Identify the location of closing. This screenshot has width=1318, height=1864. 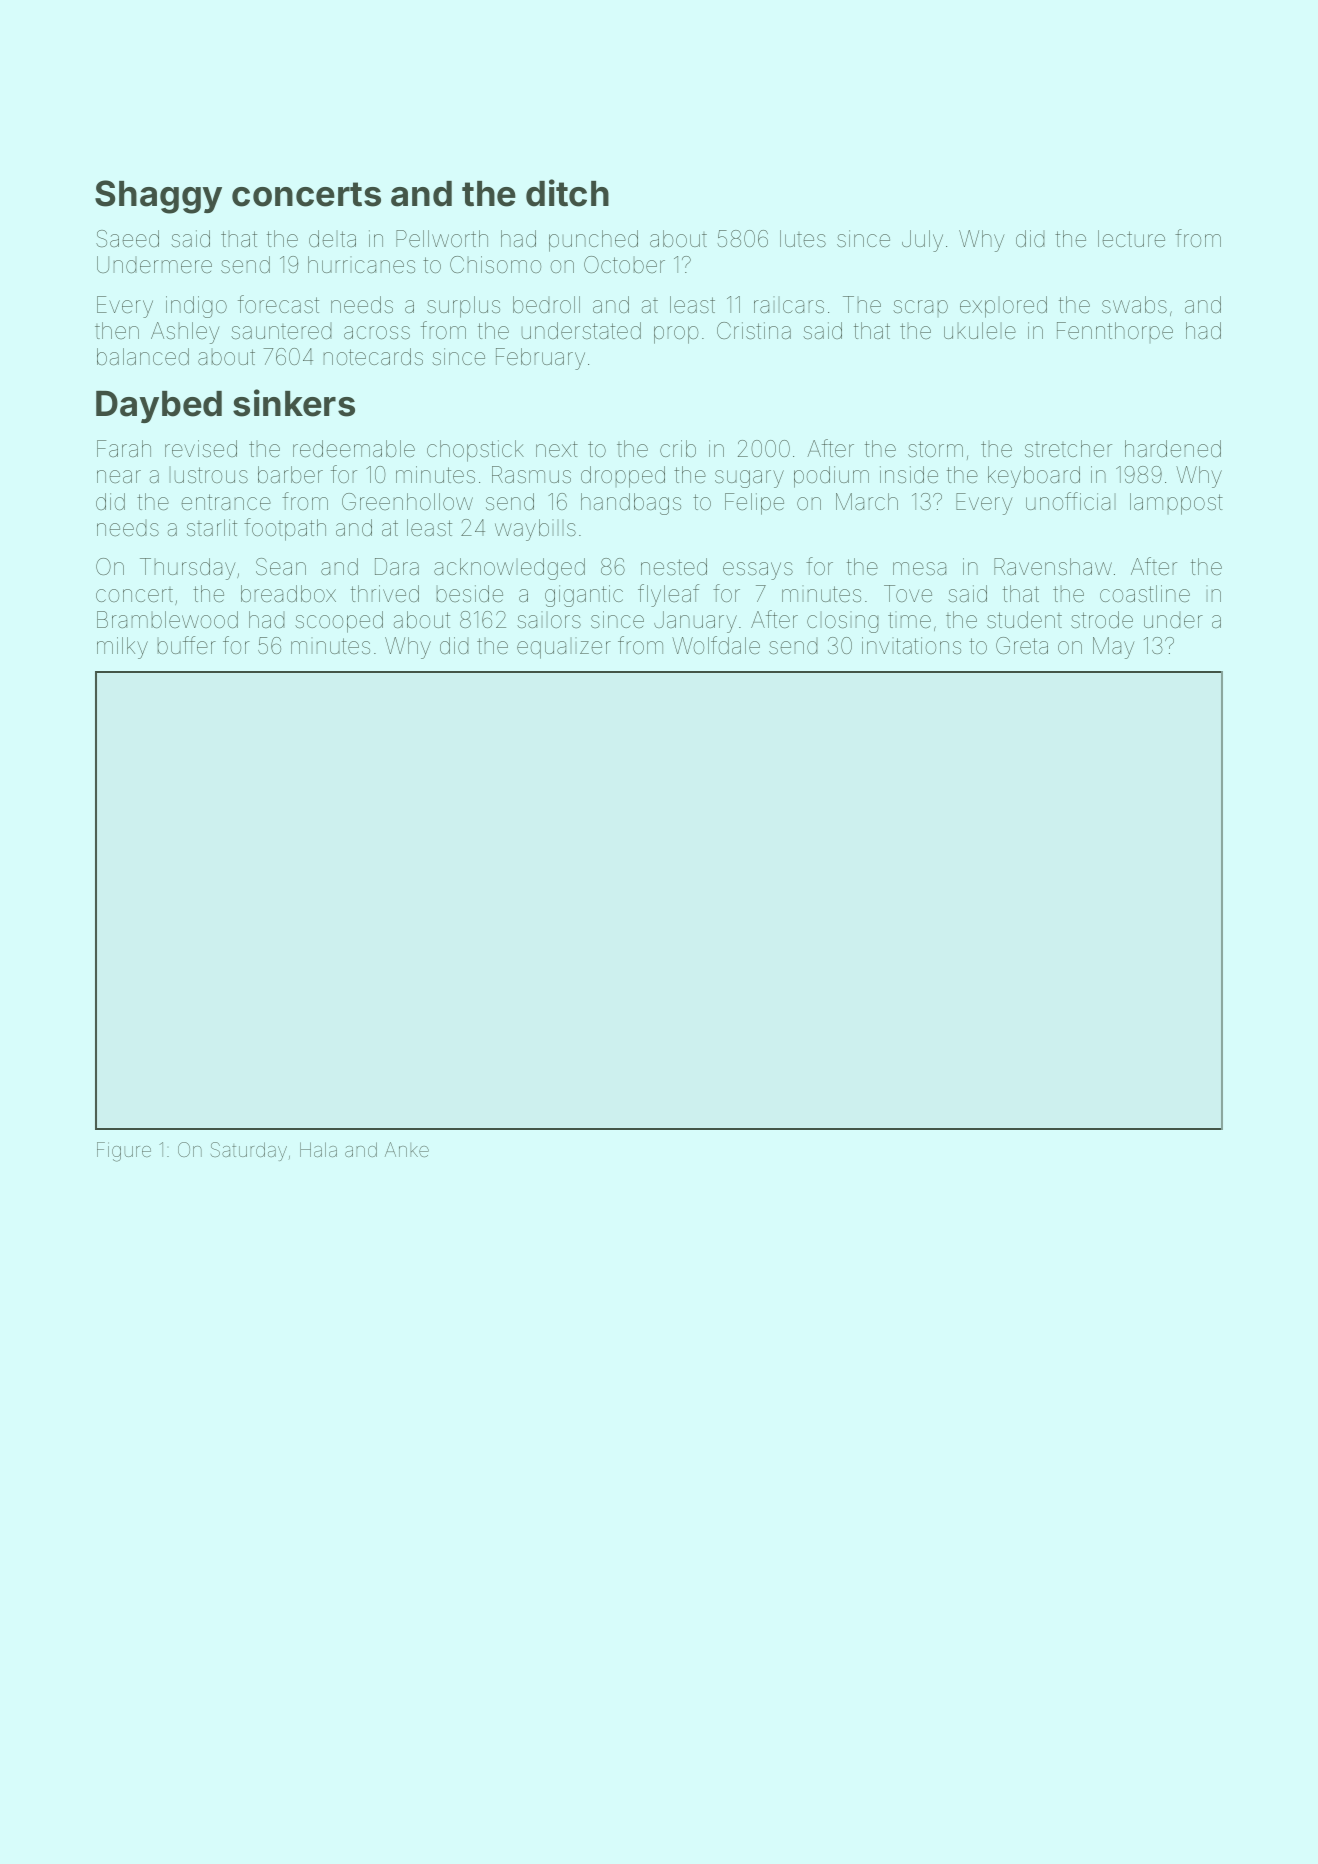
(843, 622).
